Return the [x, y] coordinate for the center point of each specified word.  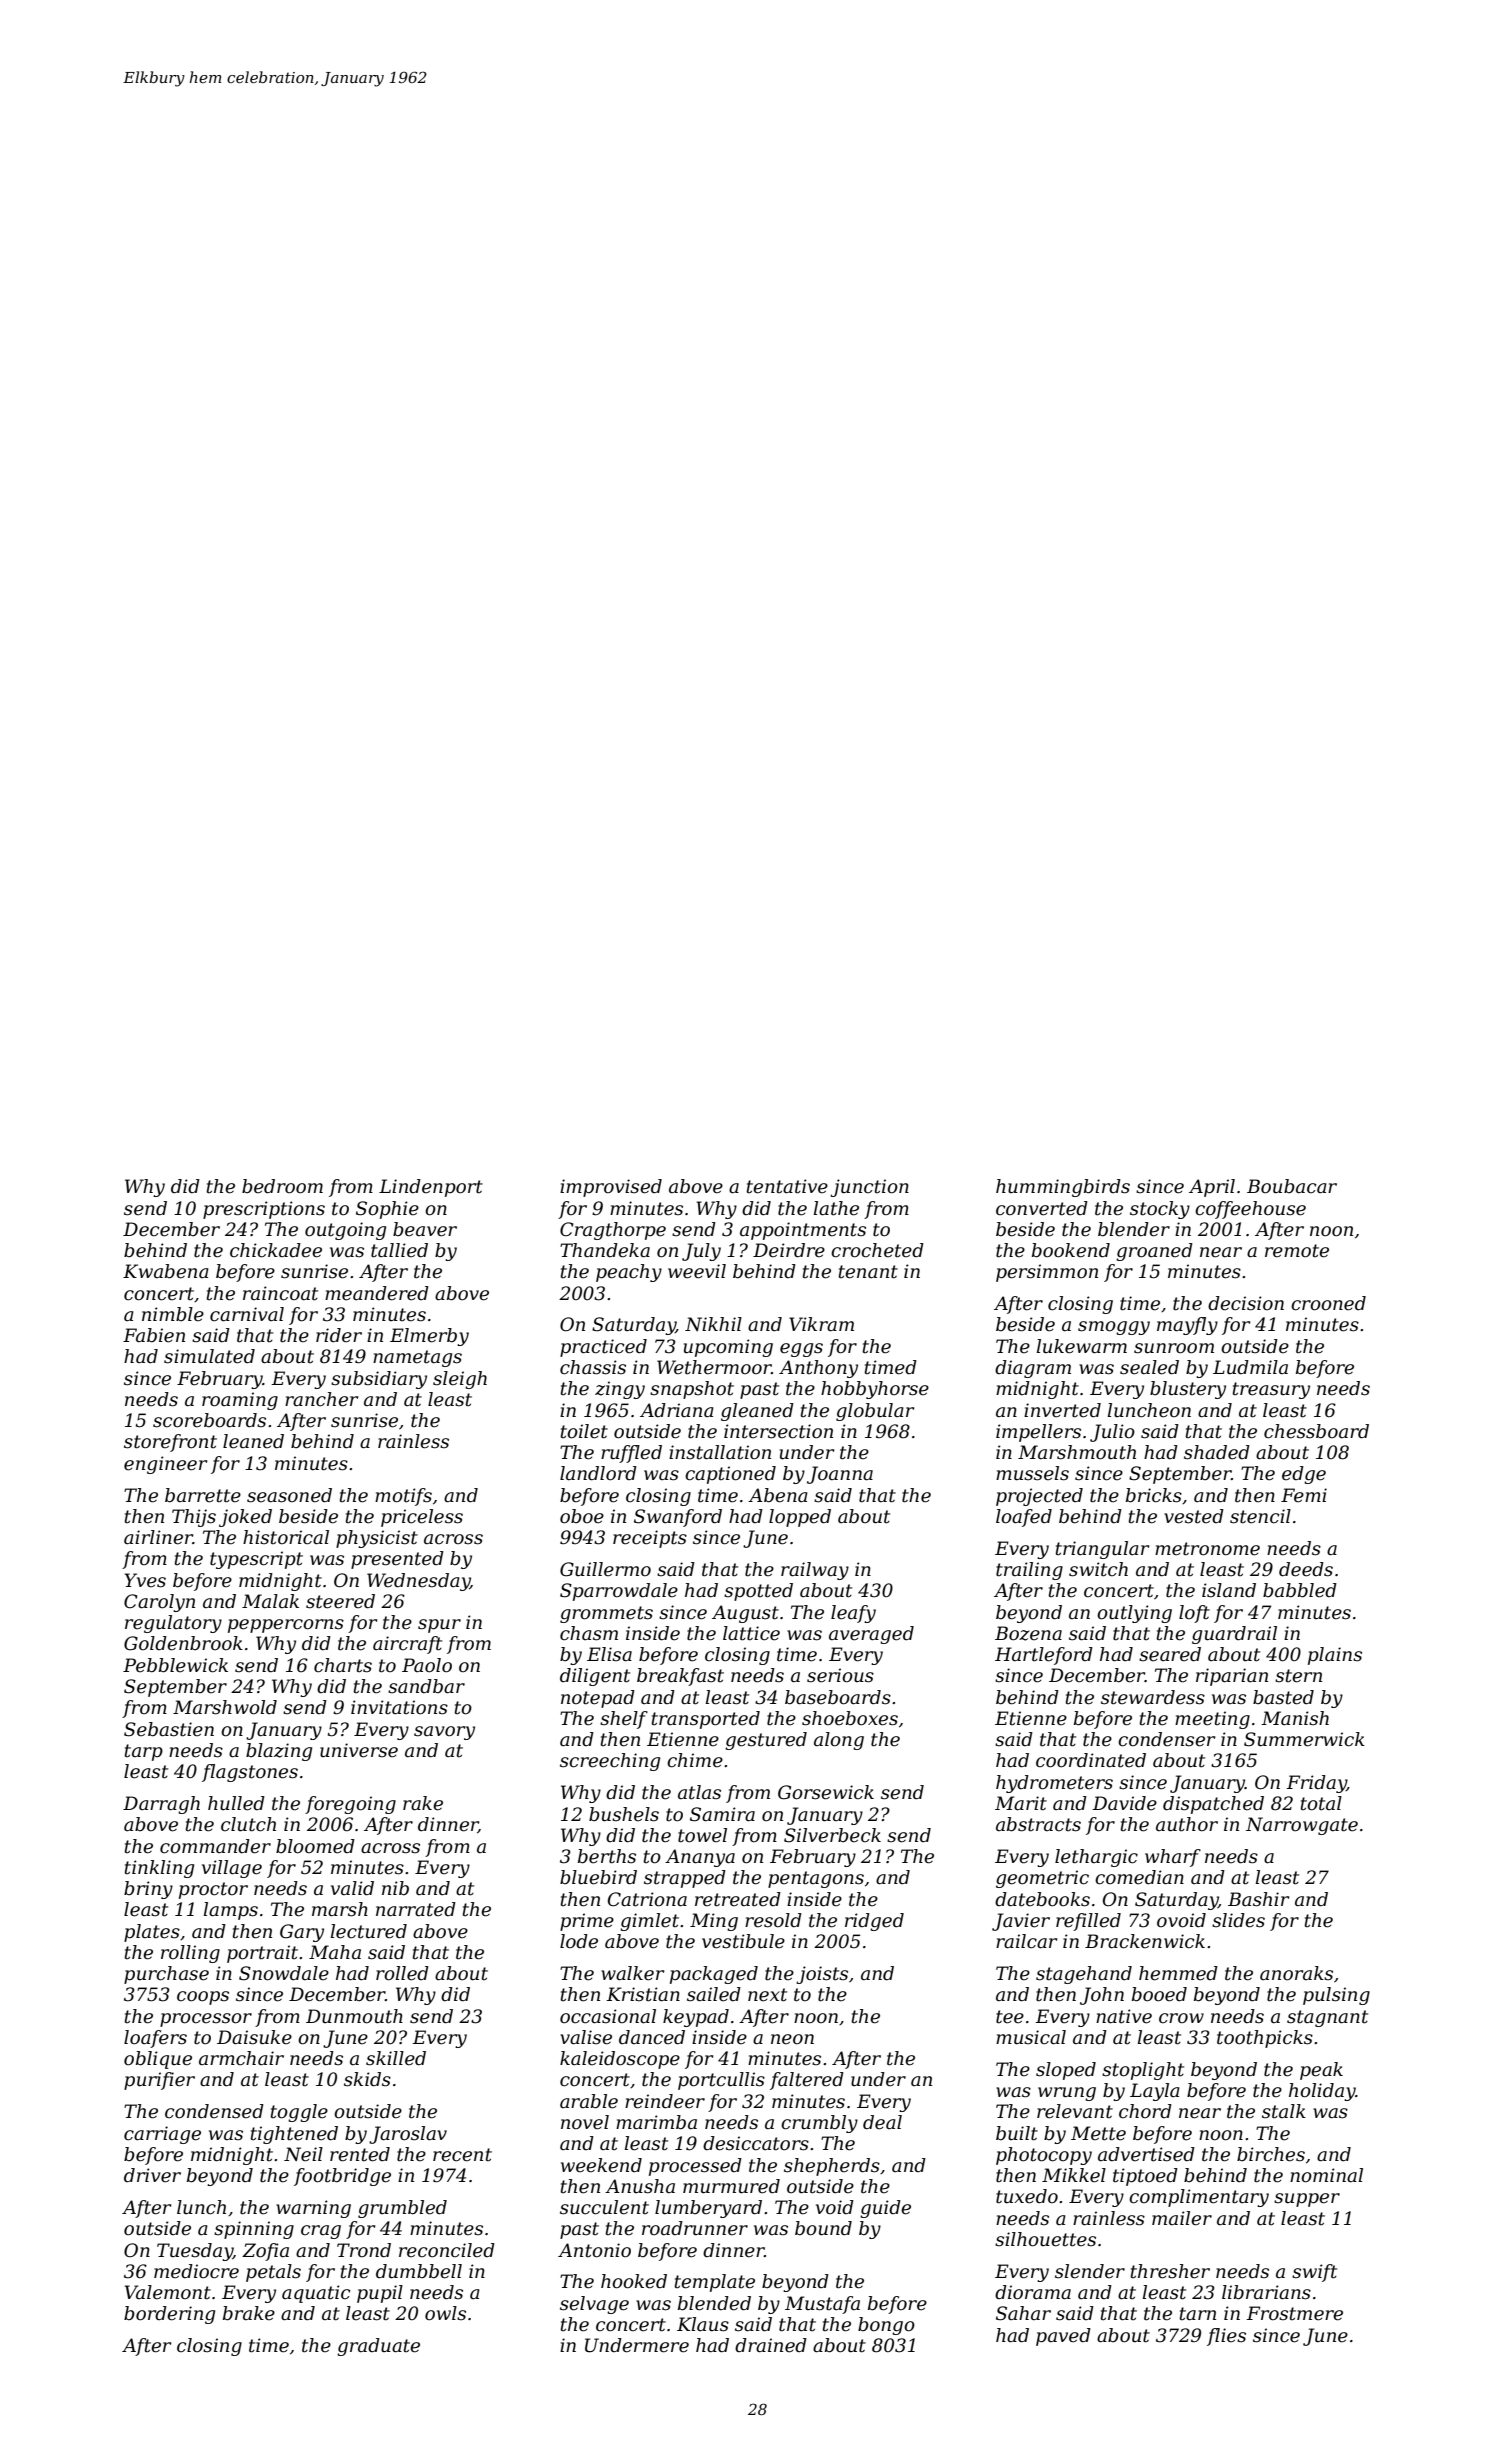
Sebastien [169, 1729]
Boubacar [1292, 1186]
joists [822, 1975]
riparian [1232, 1677]
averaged [871, 1635]
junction [869, 1188]
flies [1226, 2337]
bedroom [282, 1186]
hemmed [1178, 1973]
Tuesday [195, 2252]
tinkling [159, 1869]
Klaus [703, 2324]
